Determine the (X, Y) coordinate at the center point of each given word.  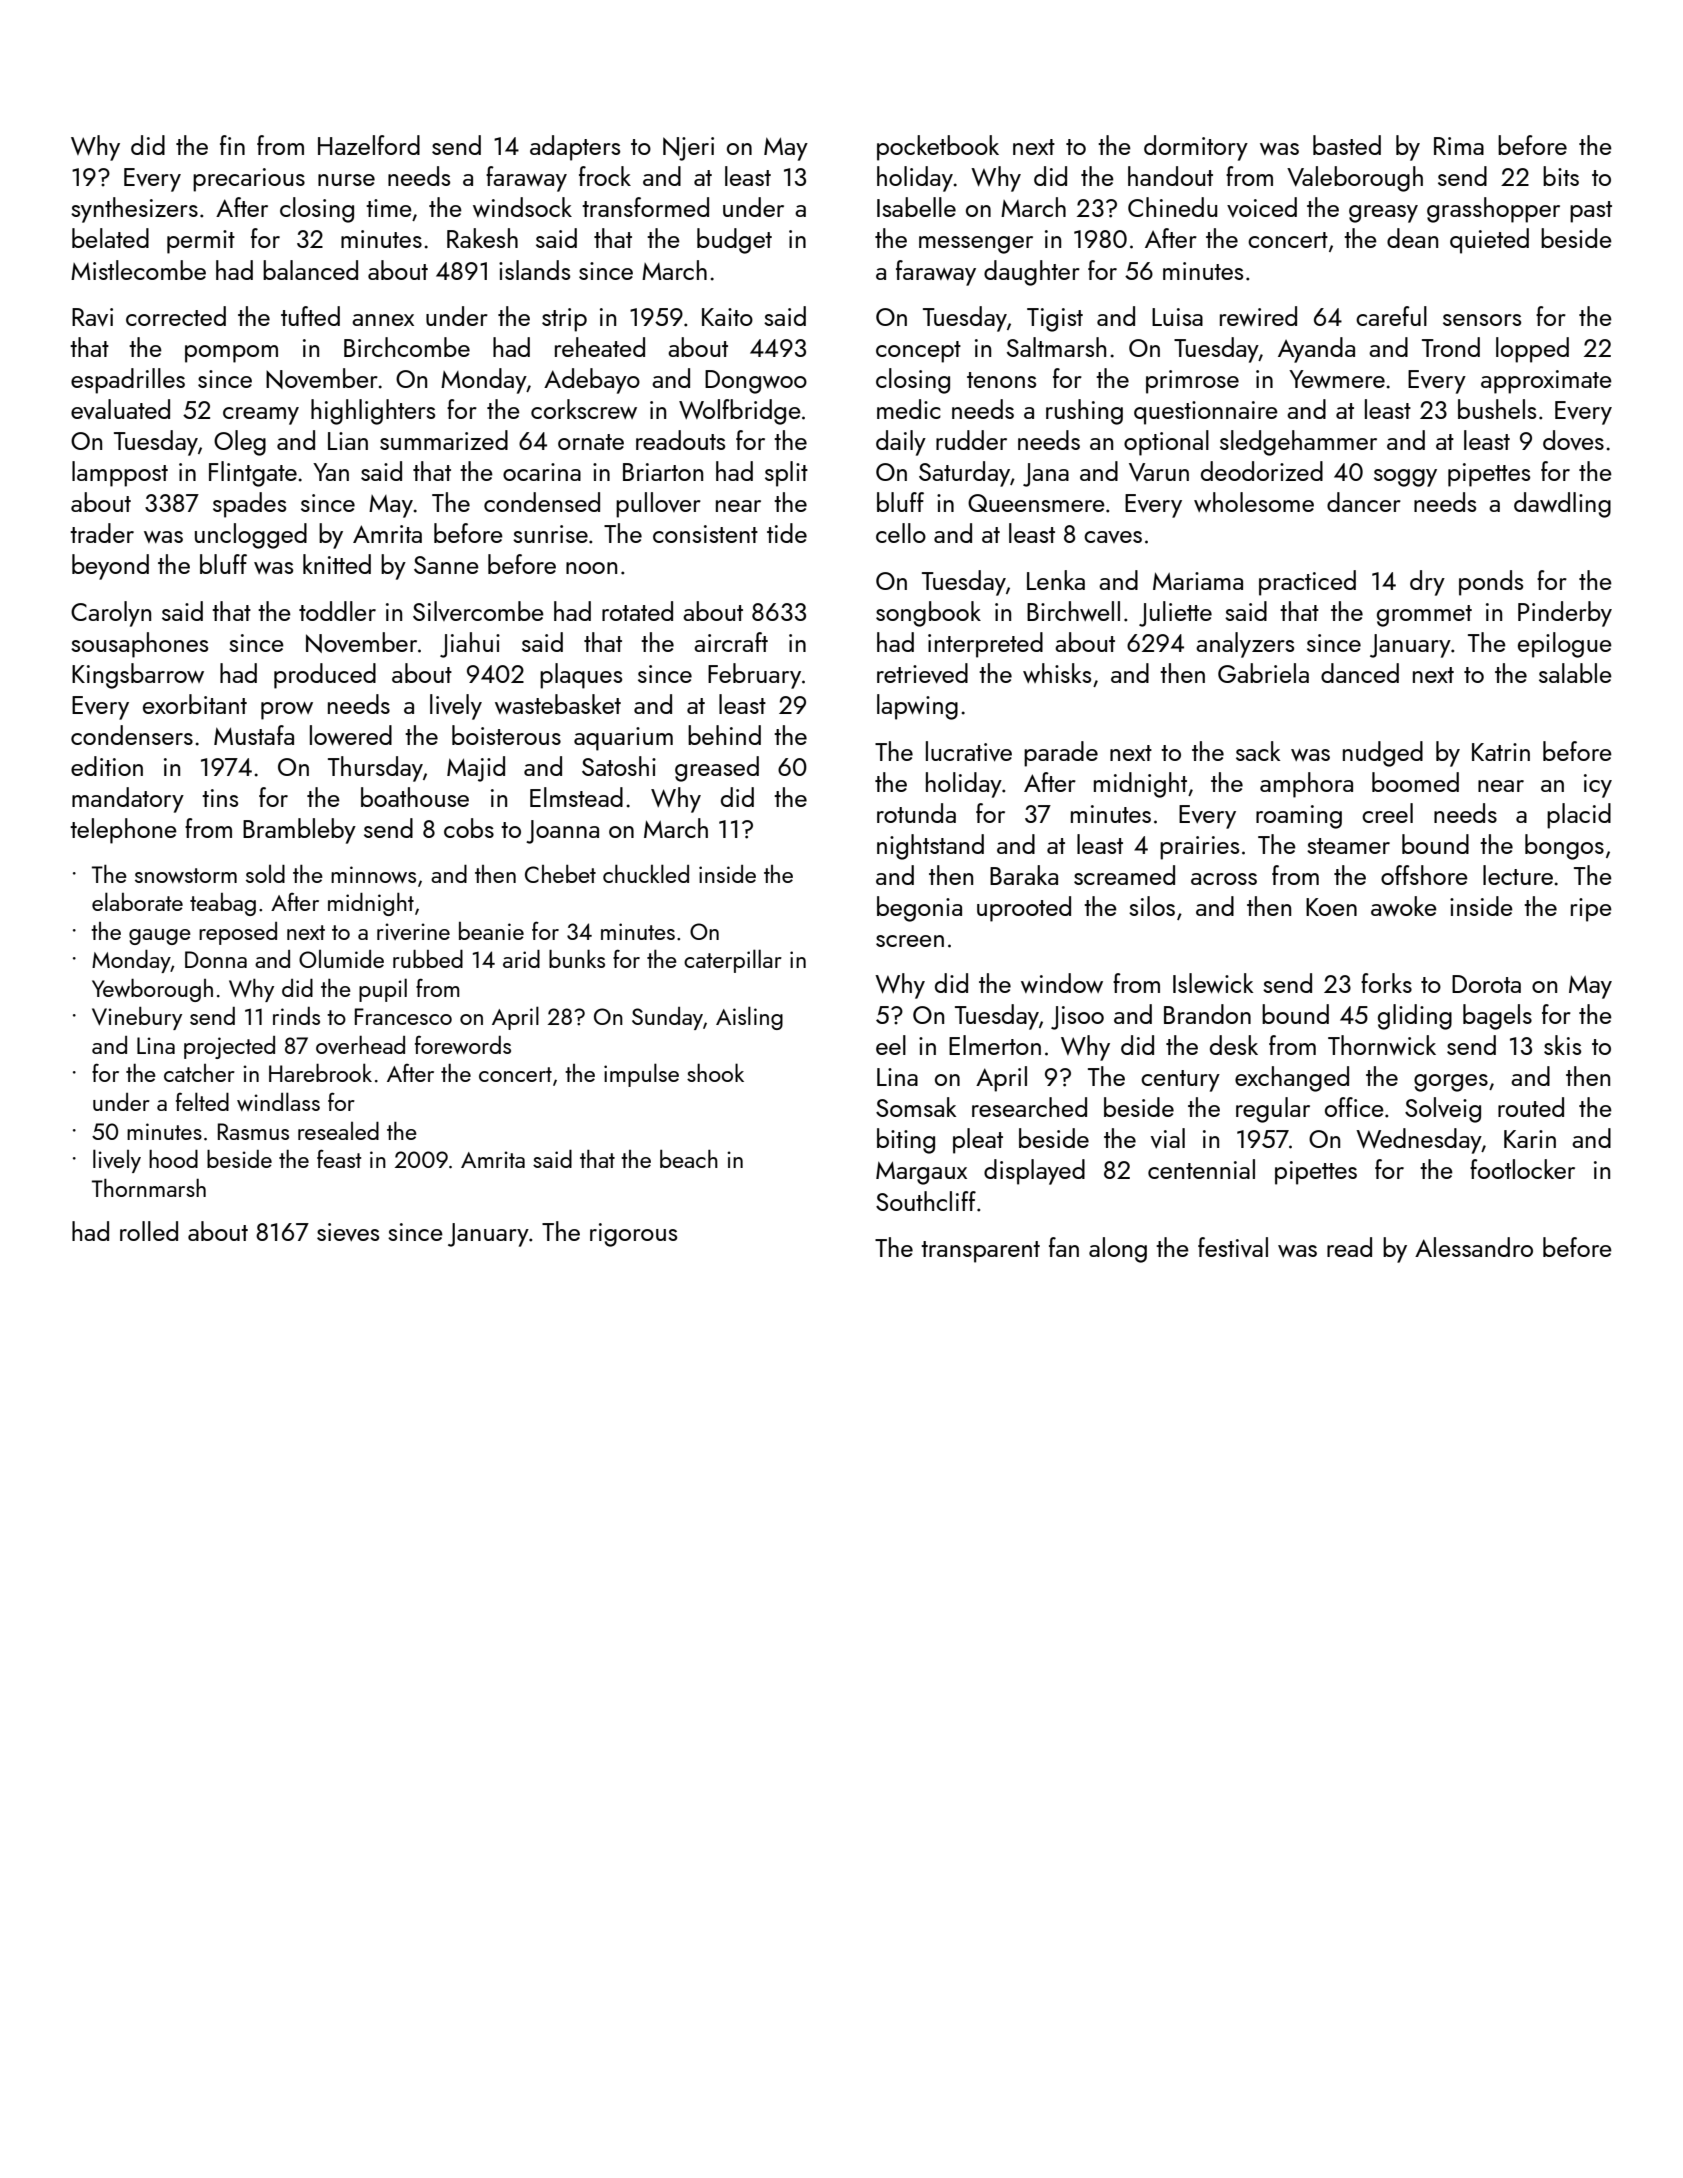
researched (1029, 1107)
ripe (1591, 910)
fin (232, 145)
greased (717, 769)
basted (1347, 145)
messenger (976, 245)
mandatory (128, 800)
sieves (348, 1232)
